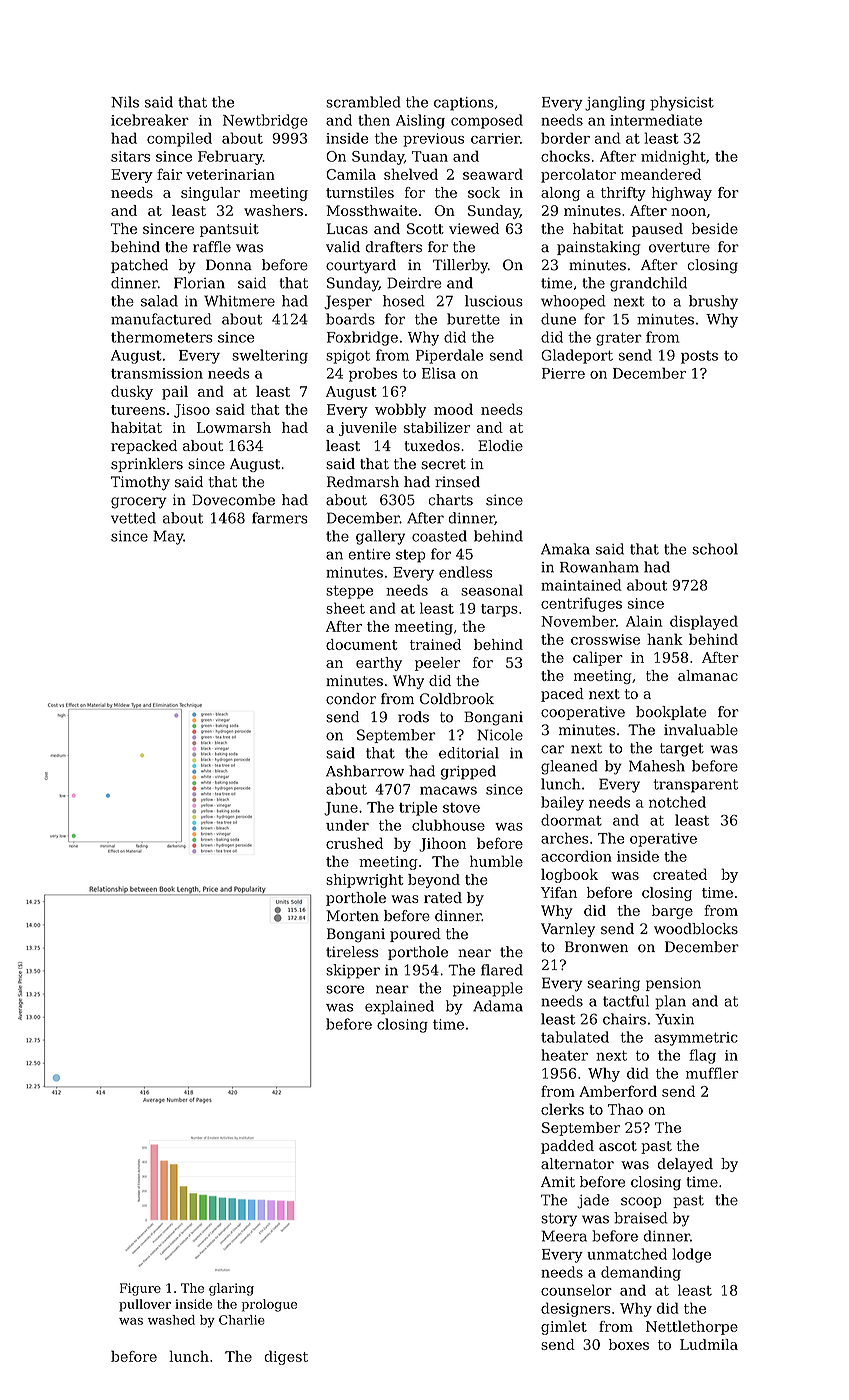  I want to click on wobbly, so click(400, 410).
